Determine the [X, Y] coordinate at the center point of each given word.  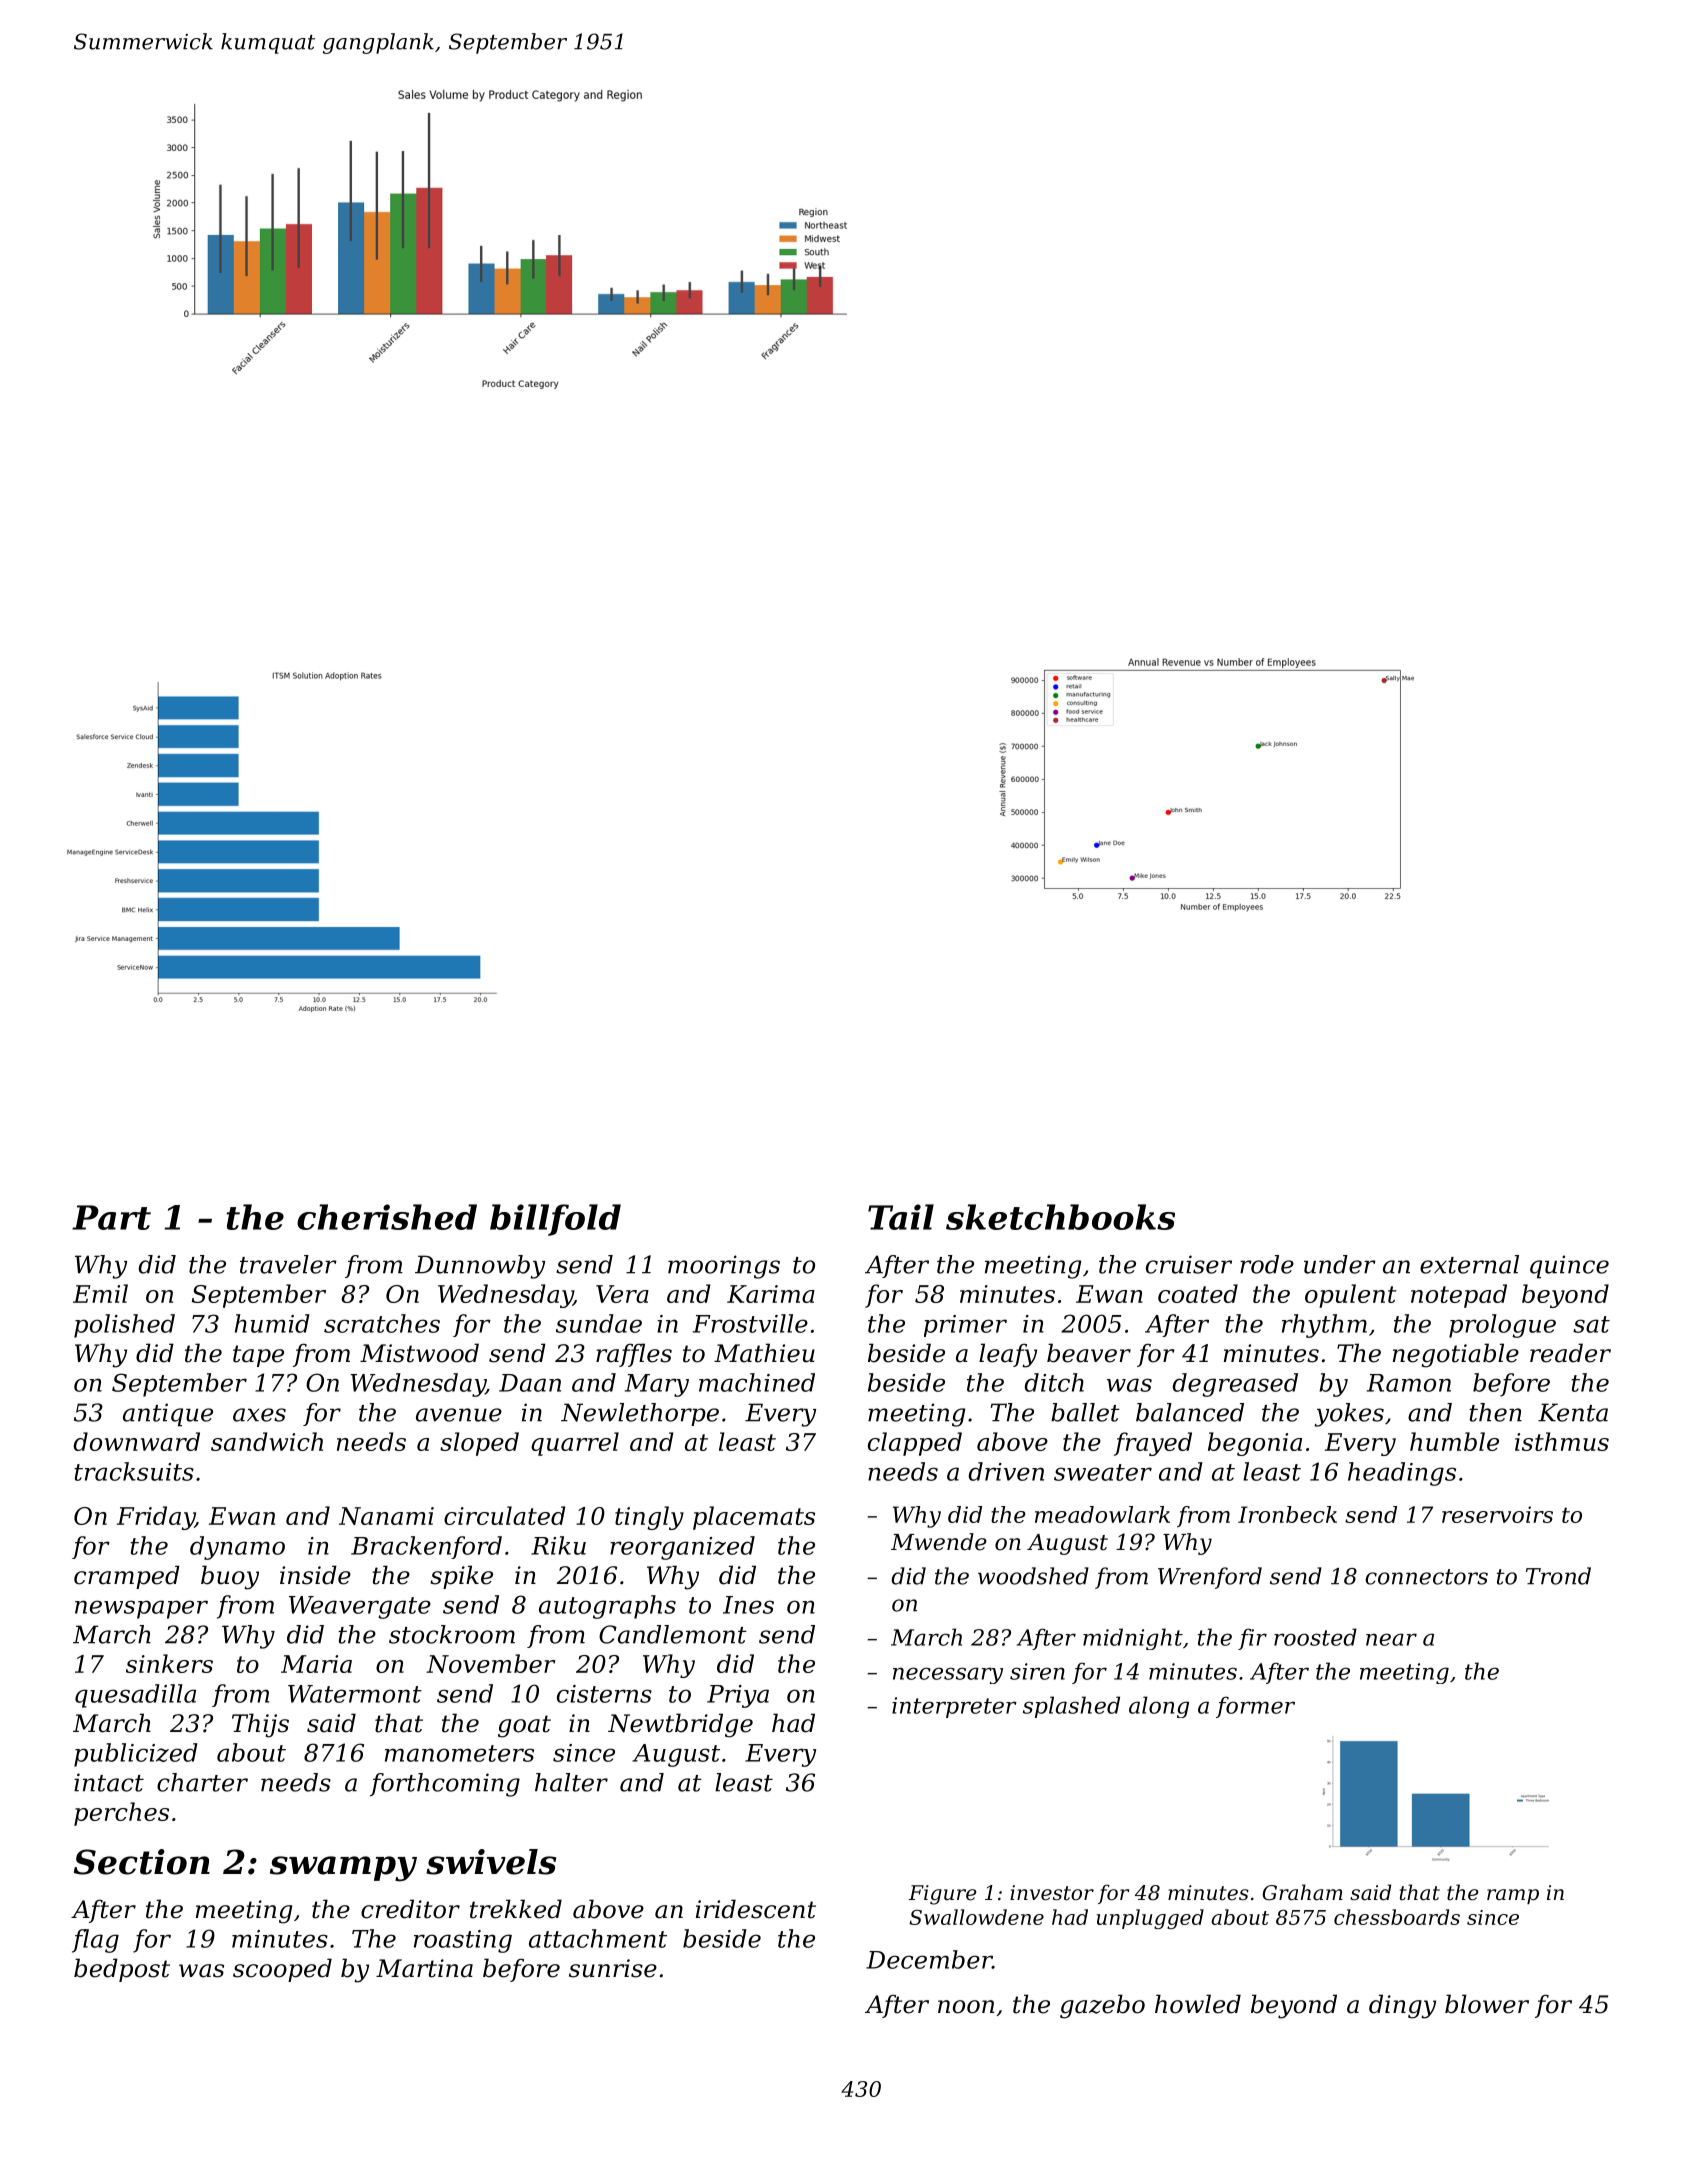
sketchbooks [1060, 1217]
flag [95, 1941]
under [1340, 1264]
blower [1487, 2004]
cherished [387, 1217]
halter [571, 1782]
